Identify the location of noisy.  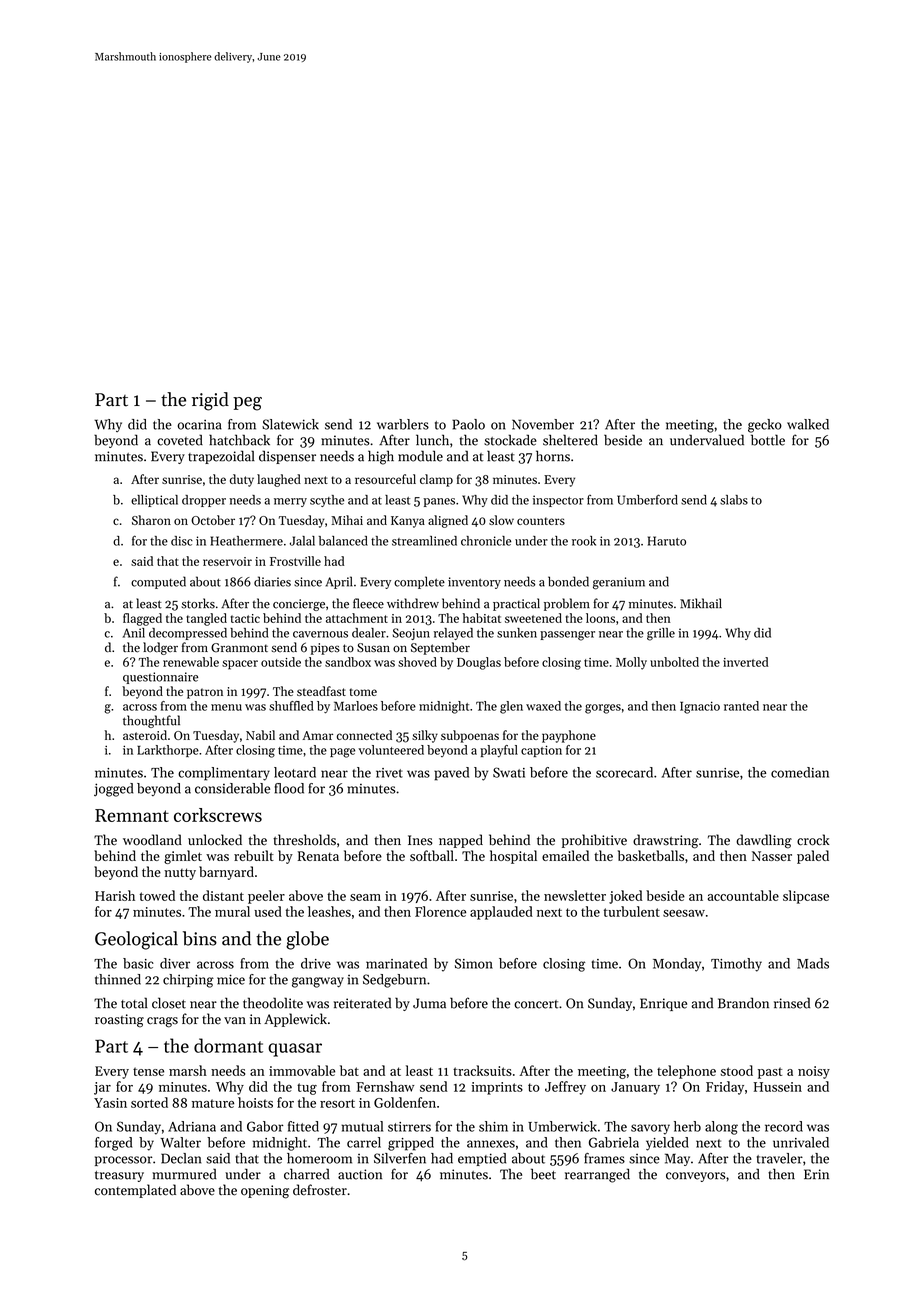
(814, 1072).
